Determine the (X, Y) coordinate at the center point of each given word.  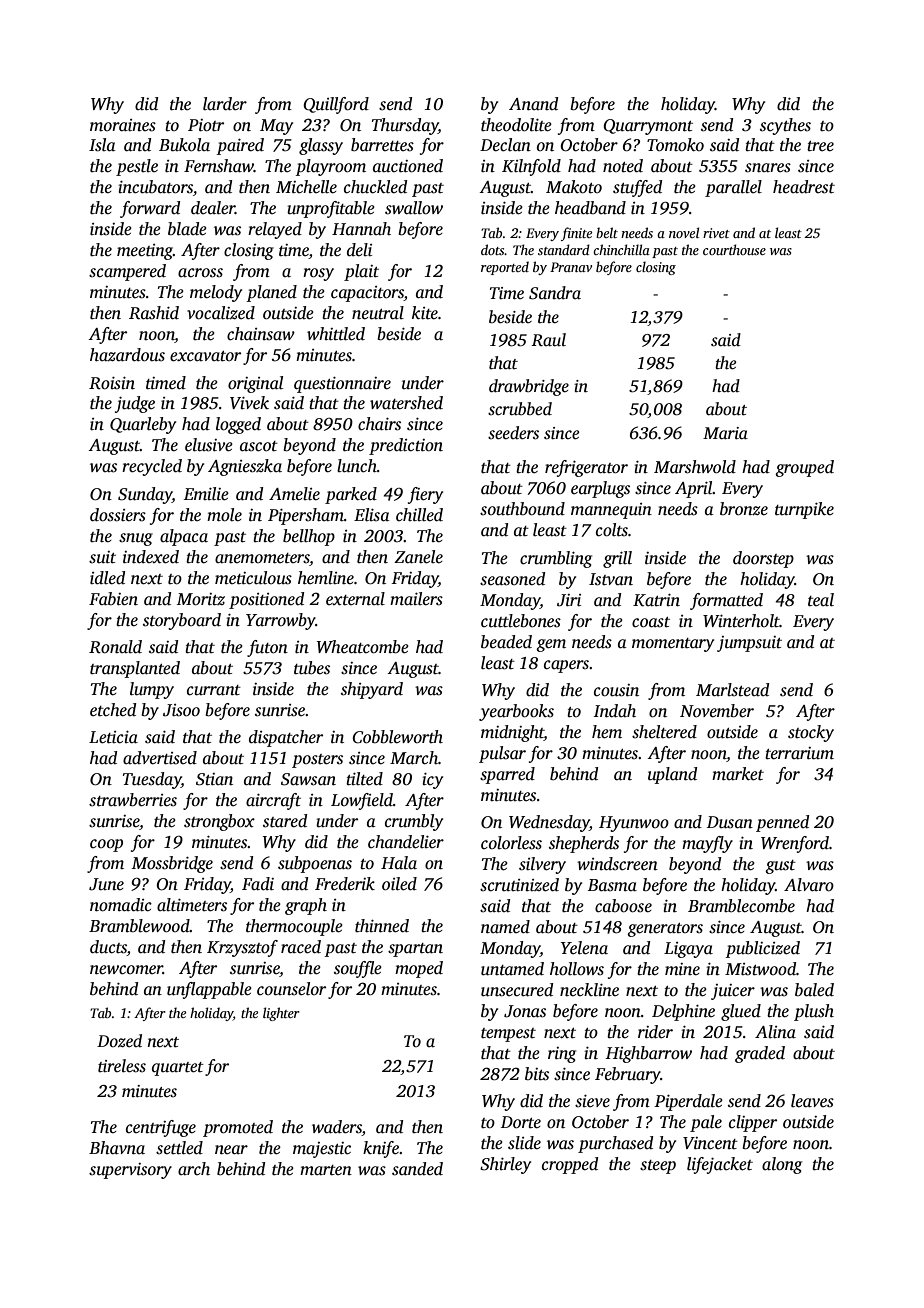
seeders (513, 433)
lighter (281, 1014)
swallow (414, 208)
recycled (152, 467)
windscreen (617, 864)
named (505, 927)
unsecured (517, 990)
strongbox (219, 822)
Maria (725, 433)
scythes (785, 126)
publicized (762, 949)
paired (240, 146)
